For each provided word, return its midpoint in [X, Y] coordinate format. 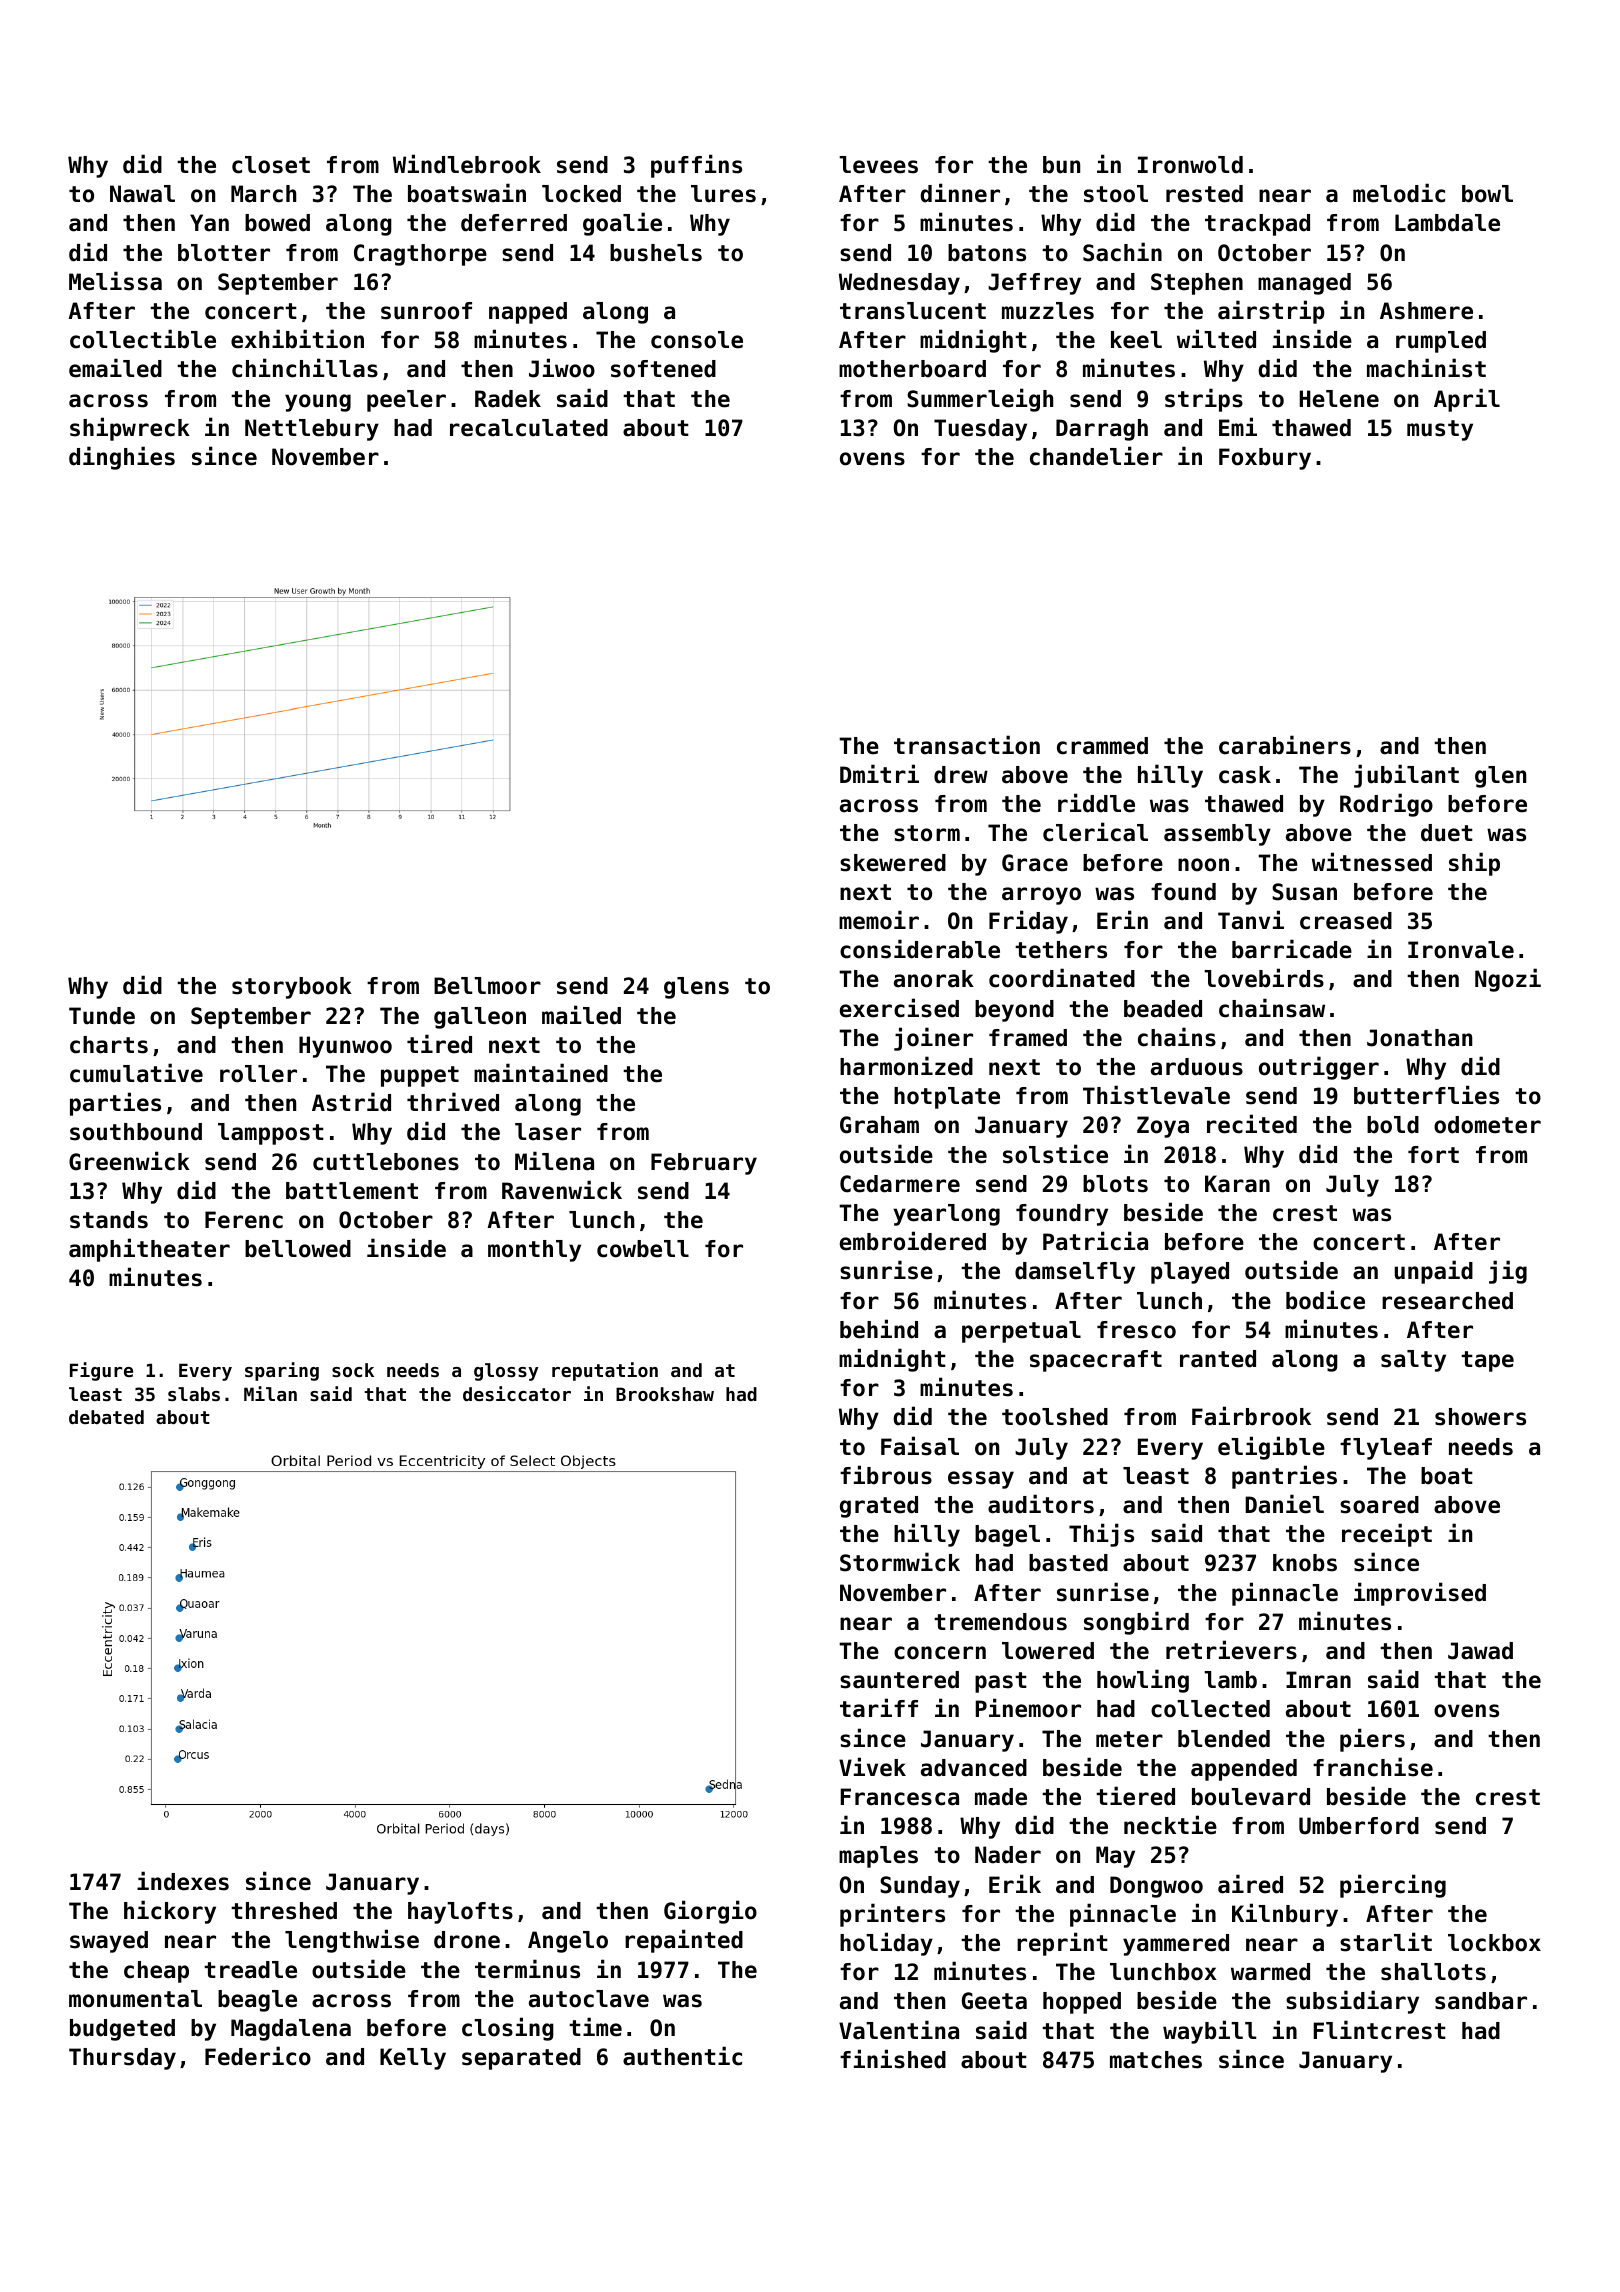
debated [106, 1417]
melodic [1399, 193]
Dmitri [879, 773]
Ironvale [1461, 950]
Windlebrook [467, 164]
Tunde [102, 1016]
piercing [1393, 1886]
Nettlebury [312, 430]
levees [878, 165]
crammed [1102, 746]
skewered [893, 863]
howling [1143, 1681]
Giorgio [710, 1912]
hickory [170, 1912]
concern [940, 1653]
